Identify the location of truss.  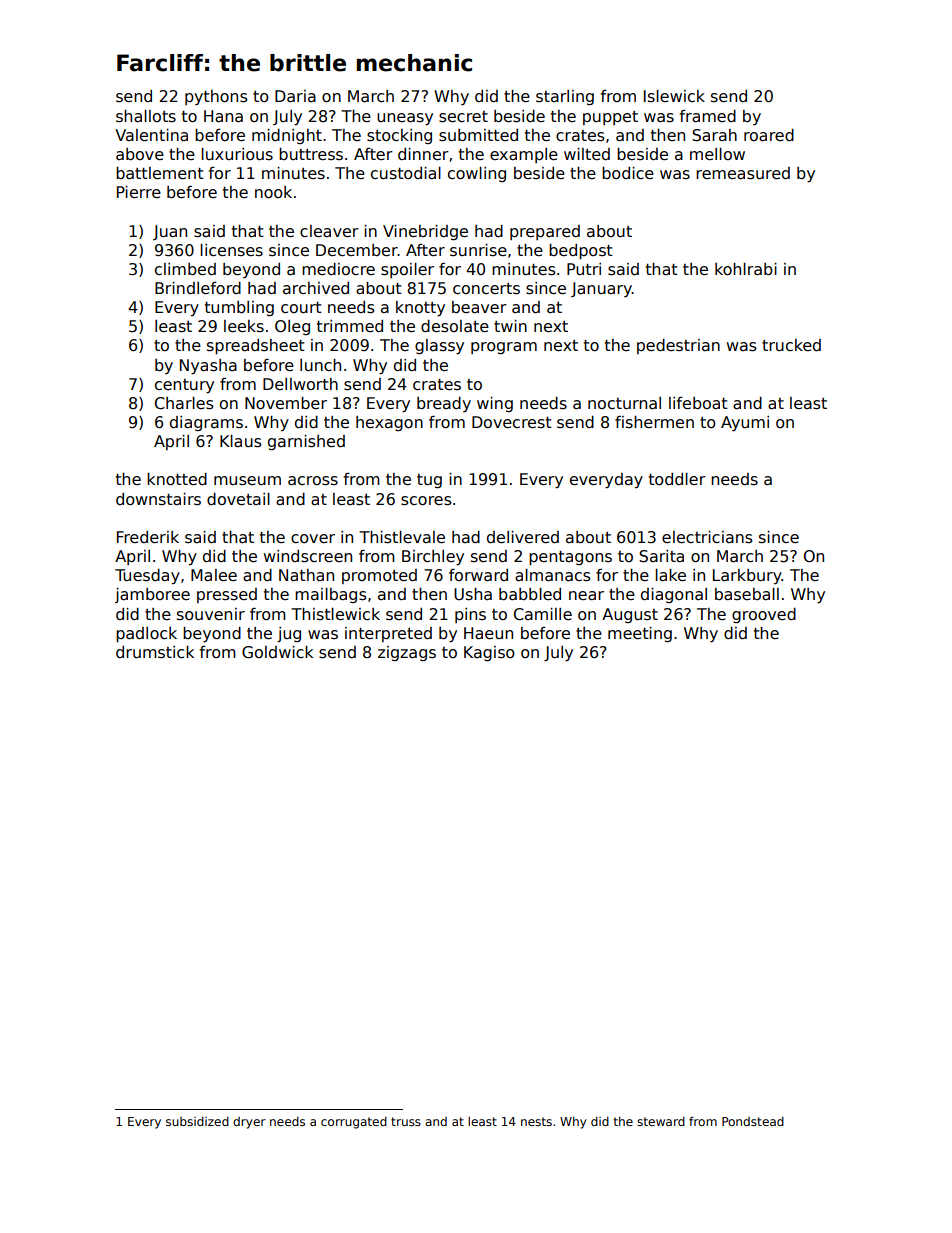
(406, 1121).
